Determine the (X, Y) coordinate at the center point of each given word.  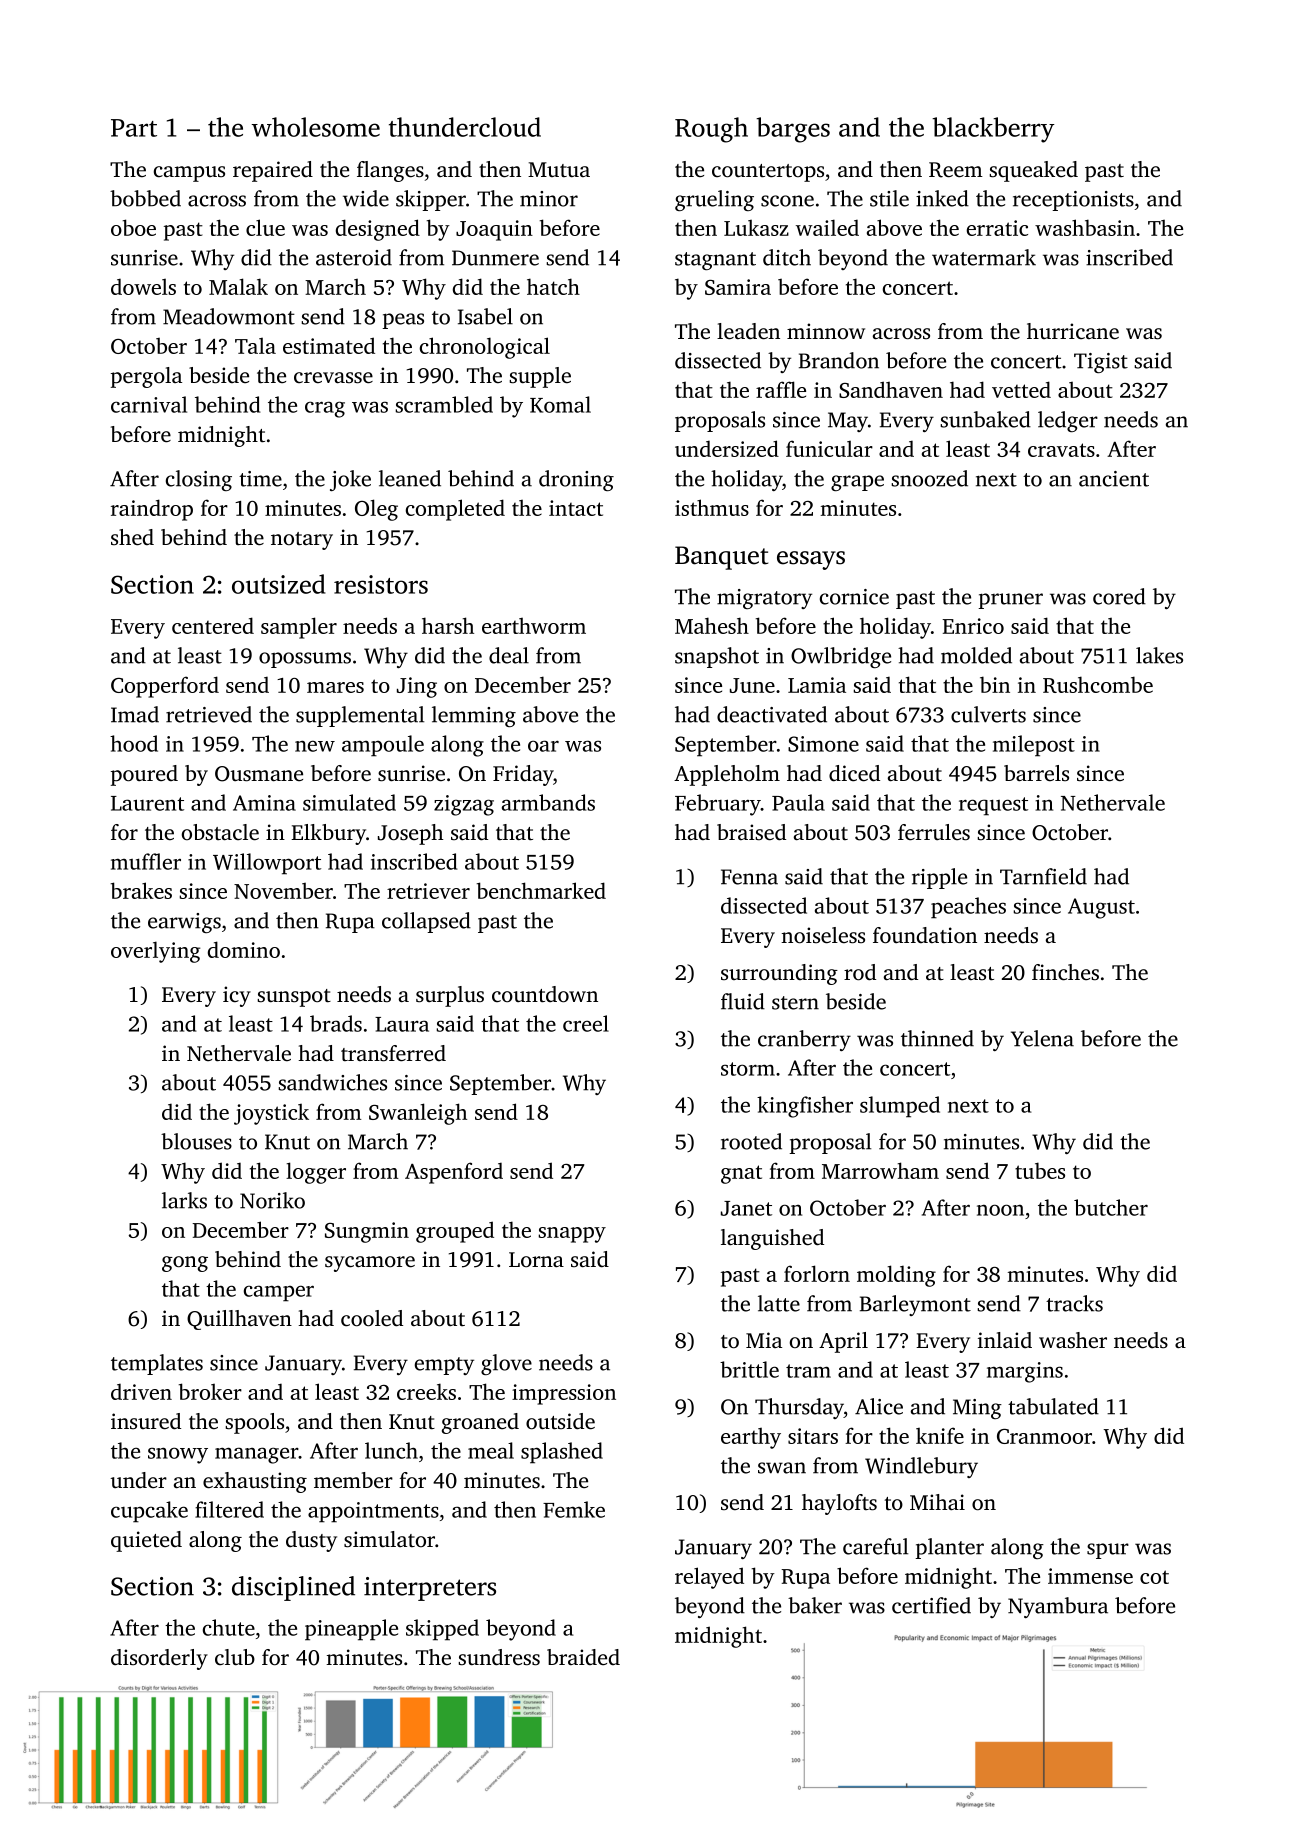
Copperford (165, 687)
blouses (196, 1141)
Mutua (559, 169)
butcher (1111, 1207)
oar (543, 746)
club (235, 1657)
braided (583, 1657)
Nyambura (1058, 1607)
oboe (133, 227)
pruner (1010, 601)
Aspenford (454, 1173)
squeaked (1033, 171)
